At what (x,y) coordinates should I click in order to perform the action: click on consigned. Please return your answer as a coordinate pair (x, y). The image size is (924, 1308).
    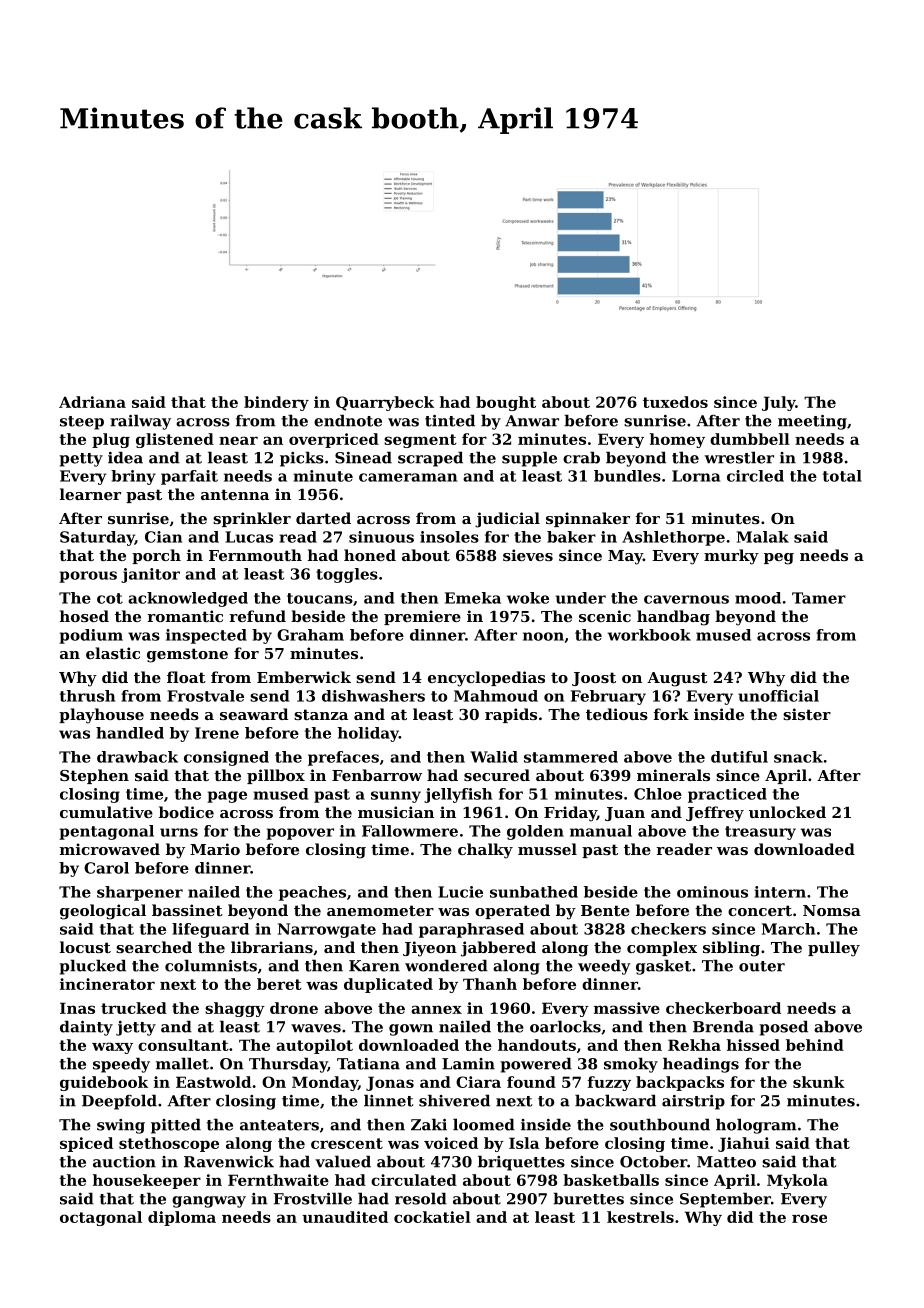
    Looking at the image, I should click on (226, 758).
